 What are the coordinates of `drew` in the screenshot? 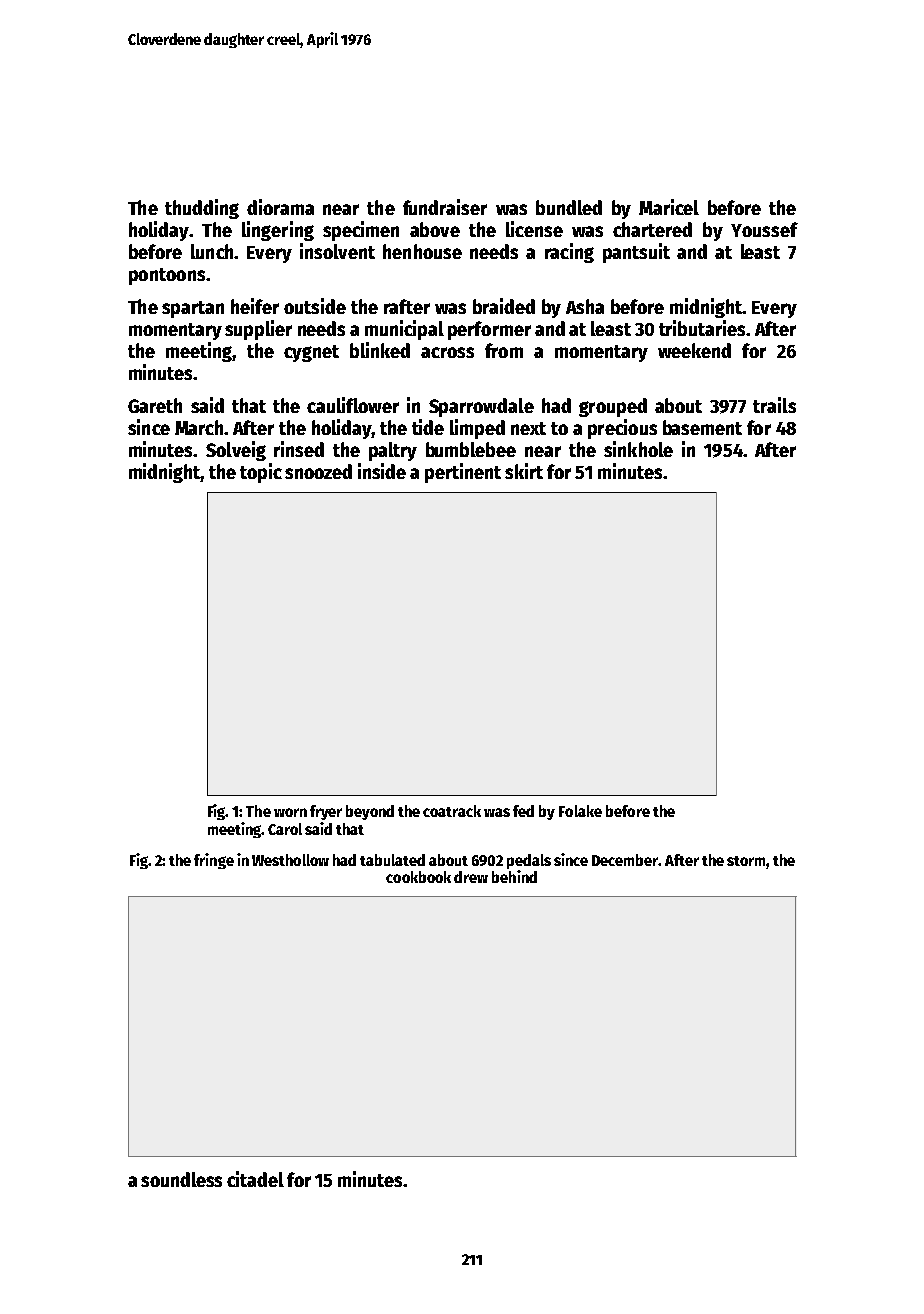 It's located at (471, 877).
